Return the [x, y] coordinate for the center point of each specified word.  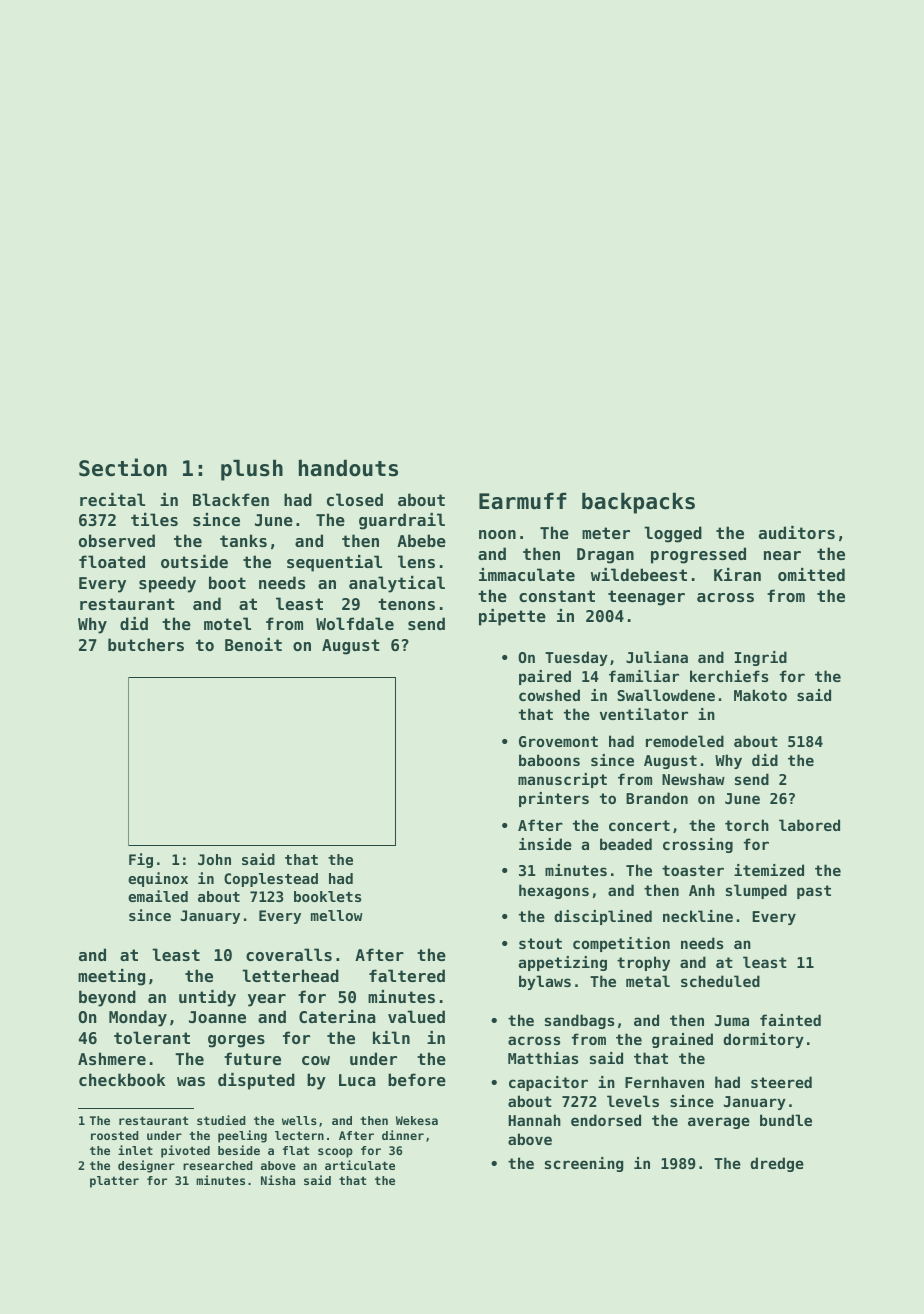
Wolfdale [355, 623]
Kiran [737, 574]
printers [554, 799]
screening [584, 1164]
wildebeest [639, 574]
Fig [141, 860]
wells [299, 1120]
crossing [698, 845]
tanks [243, 540]
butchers [146, 644]
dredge [777, 1164]
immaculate [527, 574]
